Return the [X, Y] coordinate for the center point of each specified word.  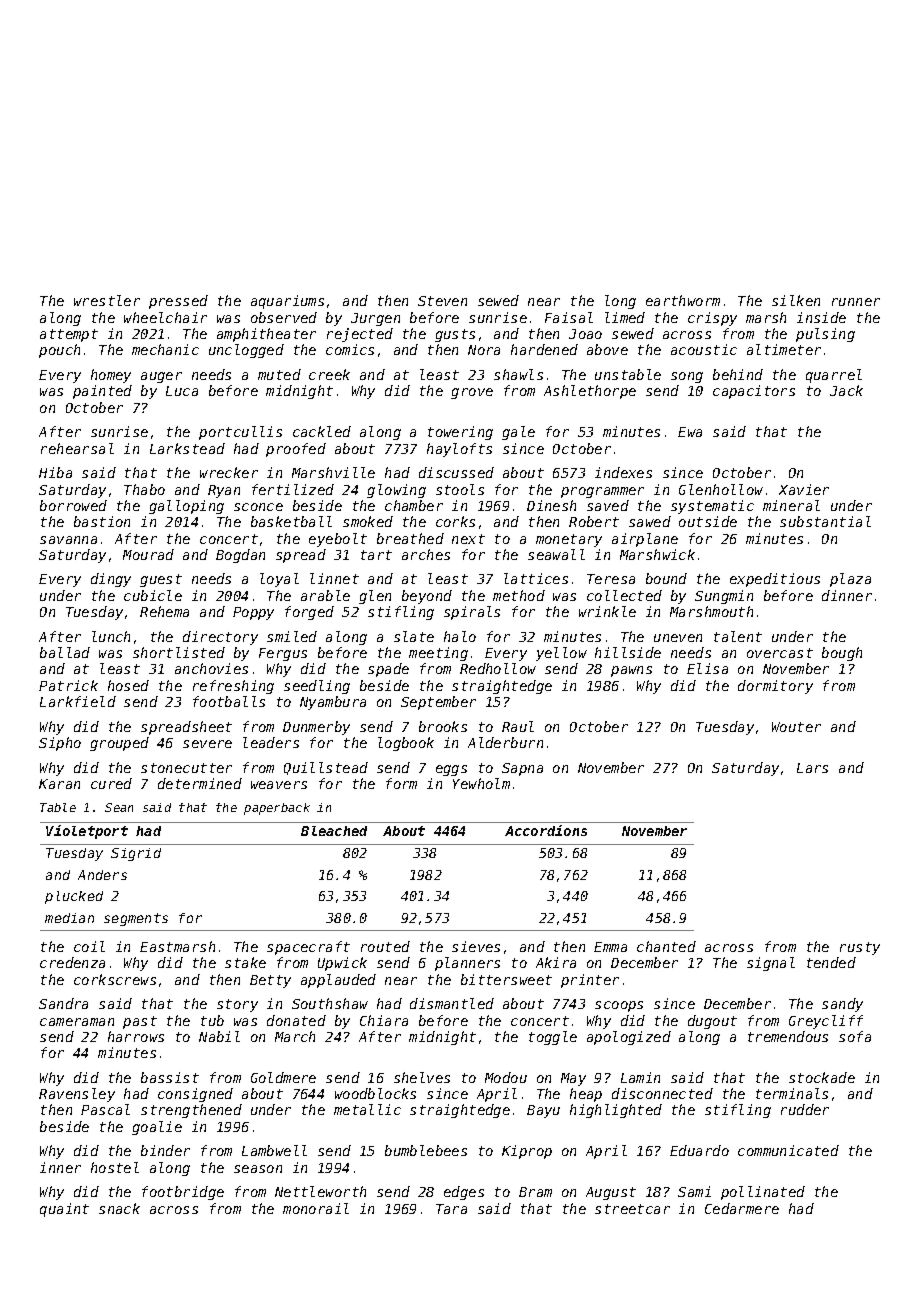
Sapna [522, 769]
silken [796, 300]
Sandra [63, 1003]
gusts [455, 335]
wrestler [107, 300]
